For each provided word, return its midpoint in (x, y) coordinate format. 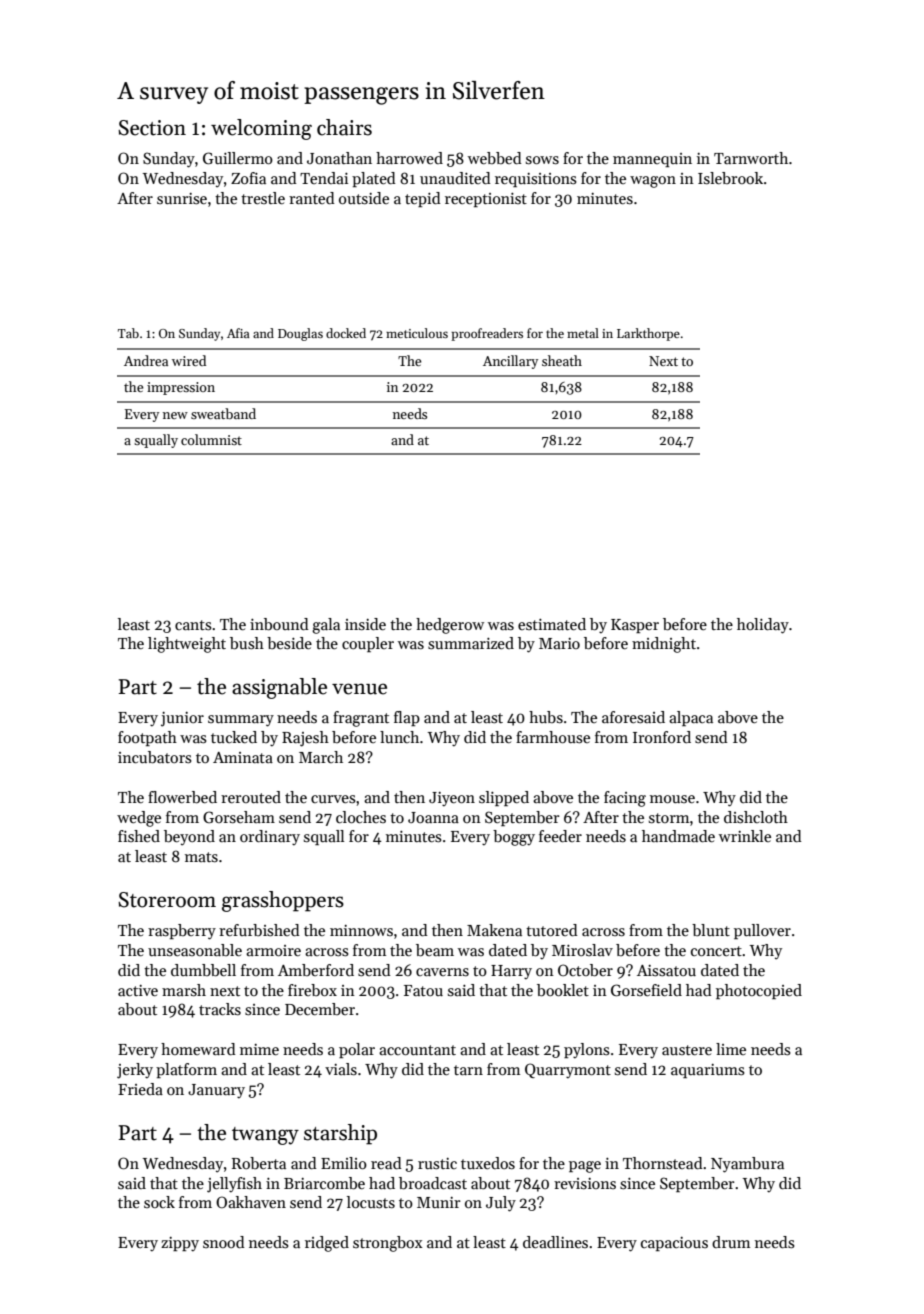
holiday (763, 626)
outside (364, 198)
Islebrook (730, 178)
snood (224, 1242)
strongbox (388, 1244)
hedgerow (450, 626)
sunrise (182, 199)
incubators (155, 757)
